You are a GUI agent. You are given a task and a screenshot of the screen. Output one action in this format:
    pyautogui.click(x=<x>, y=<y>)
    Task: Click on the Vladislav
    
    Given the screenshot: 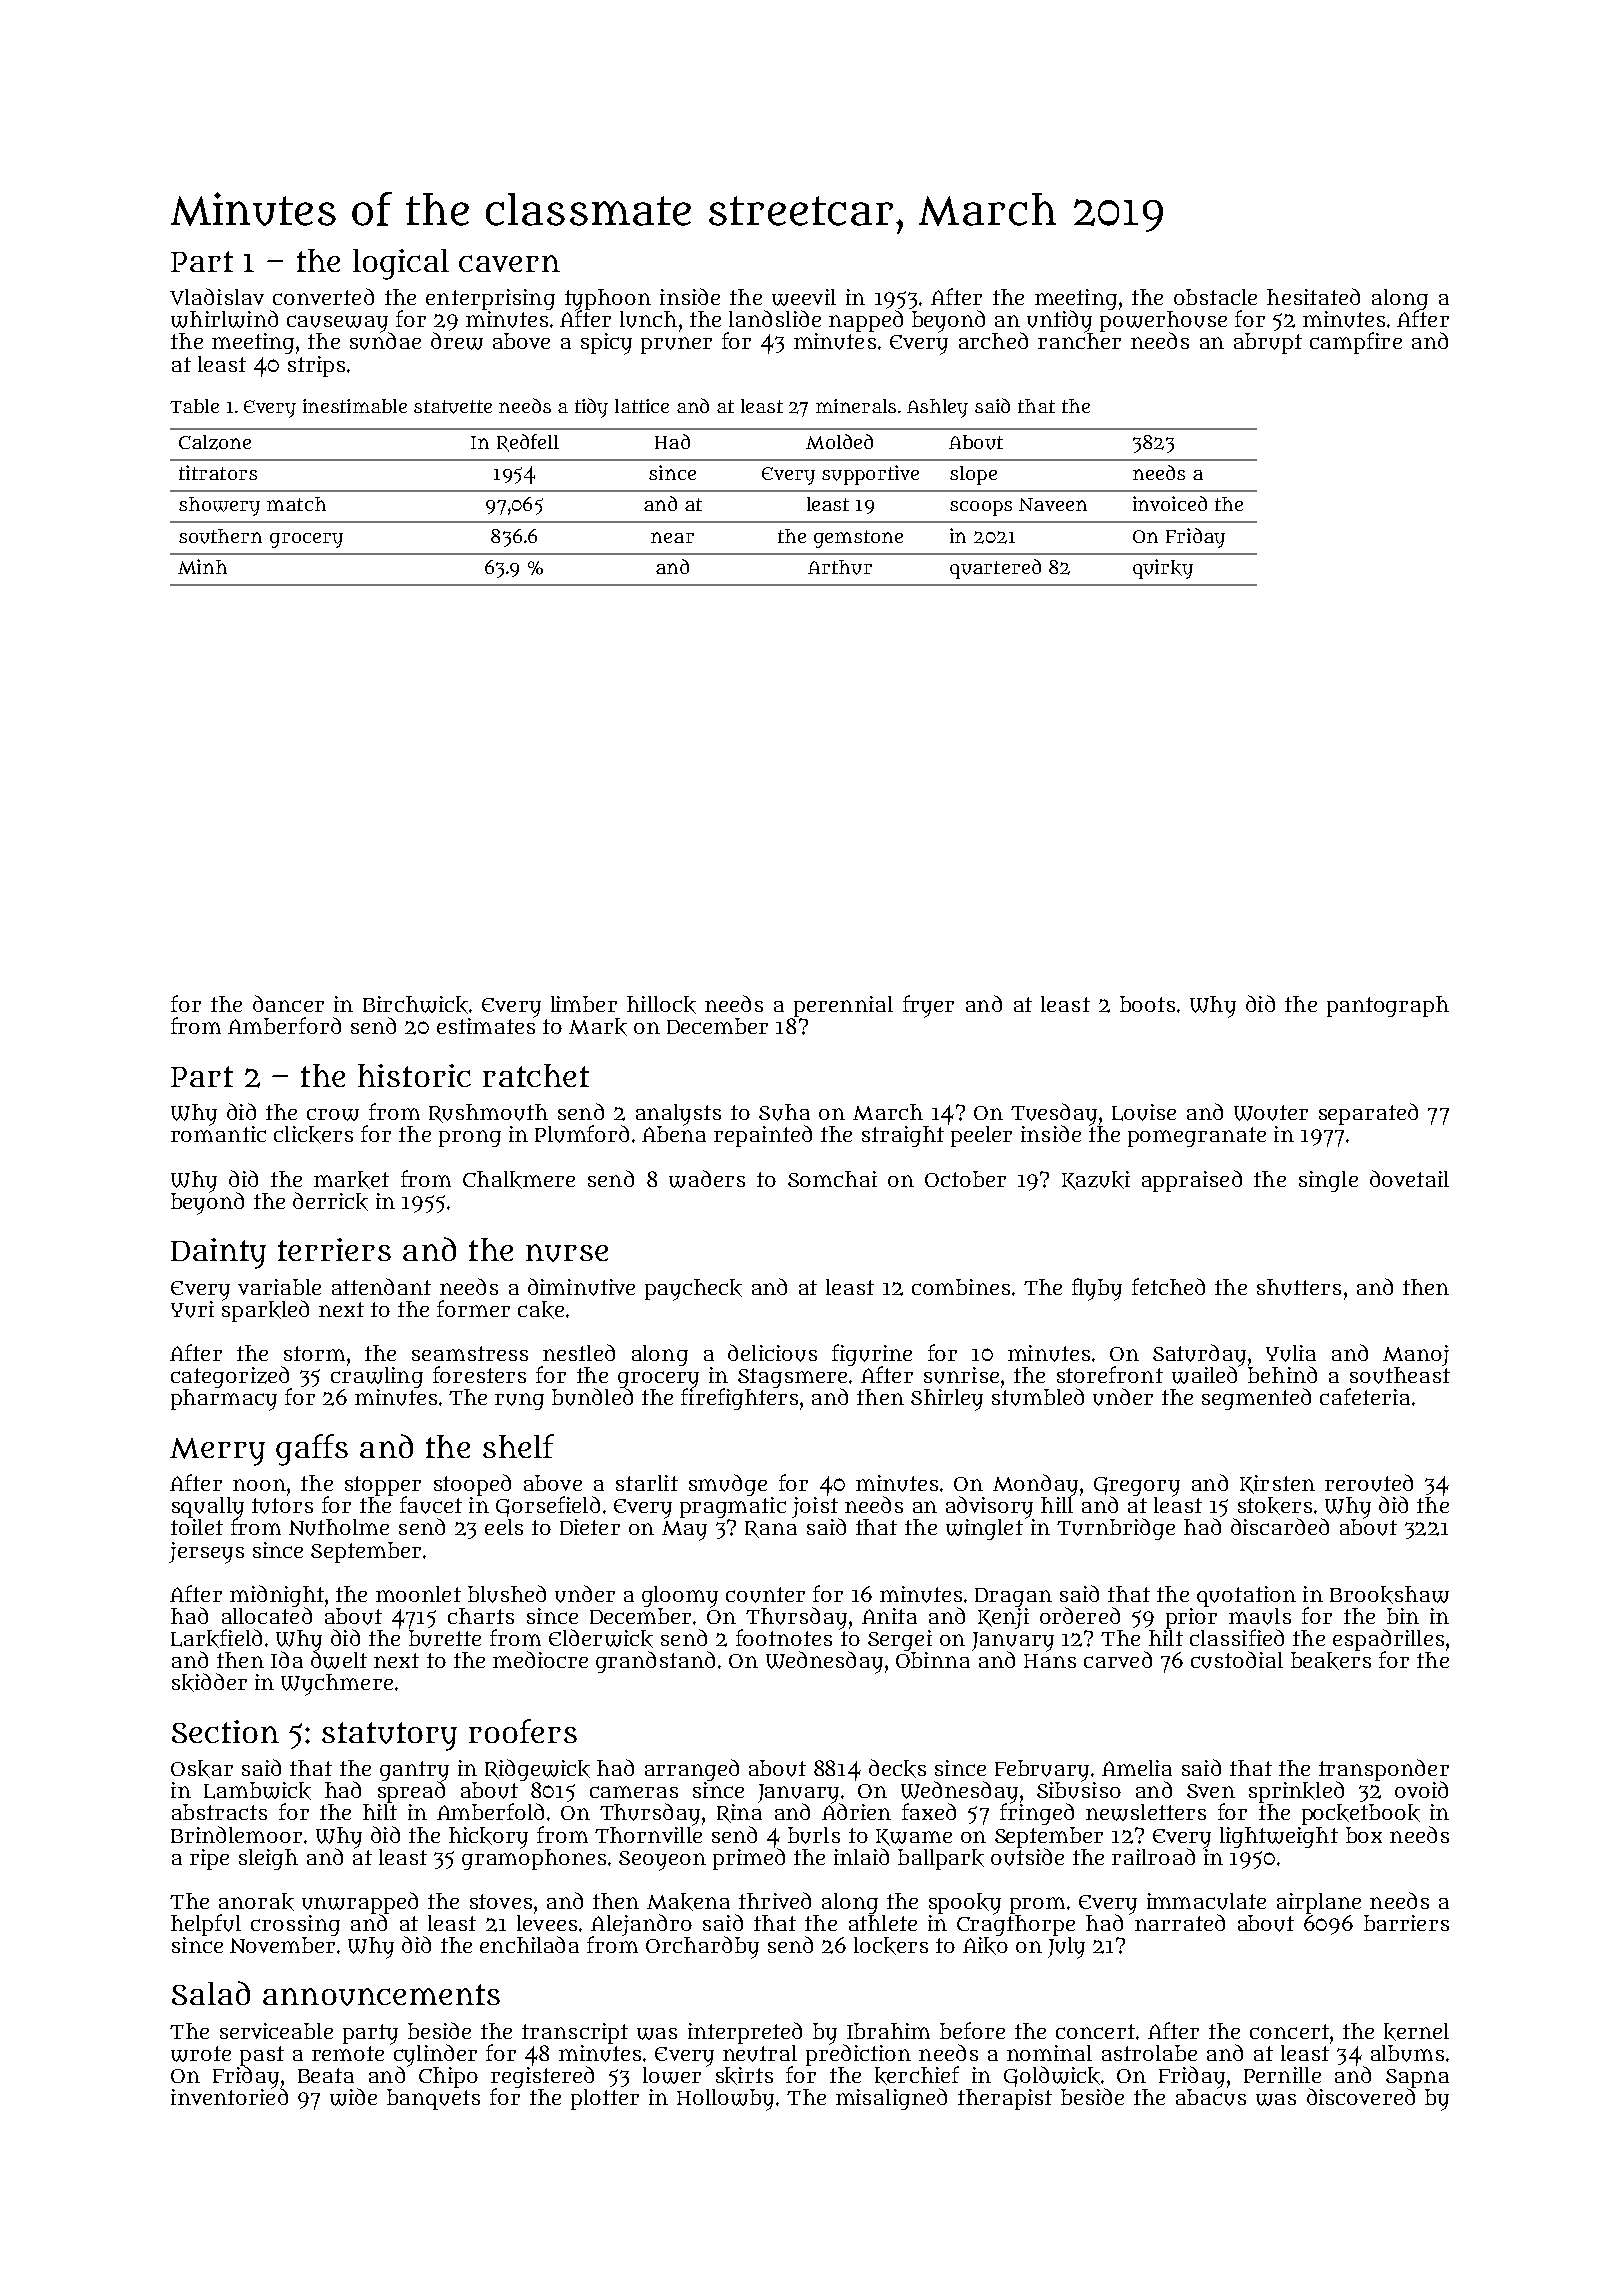 What is the action you would take?
    pyautogui.click(x=217, y=296)
